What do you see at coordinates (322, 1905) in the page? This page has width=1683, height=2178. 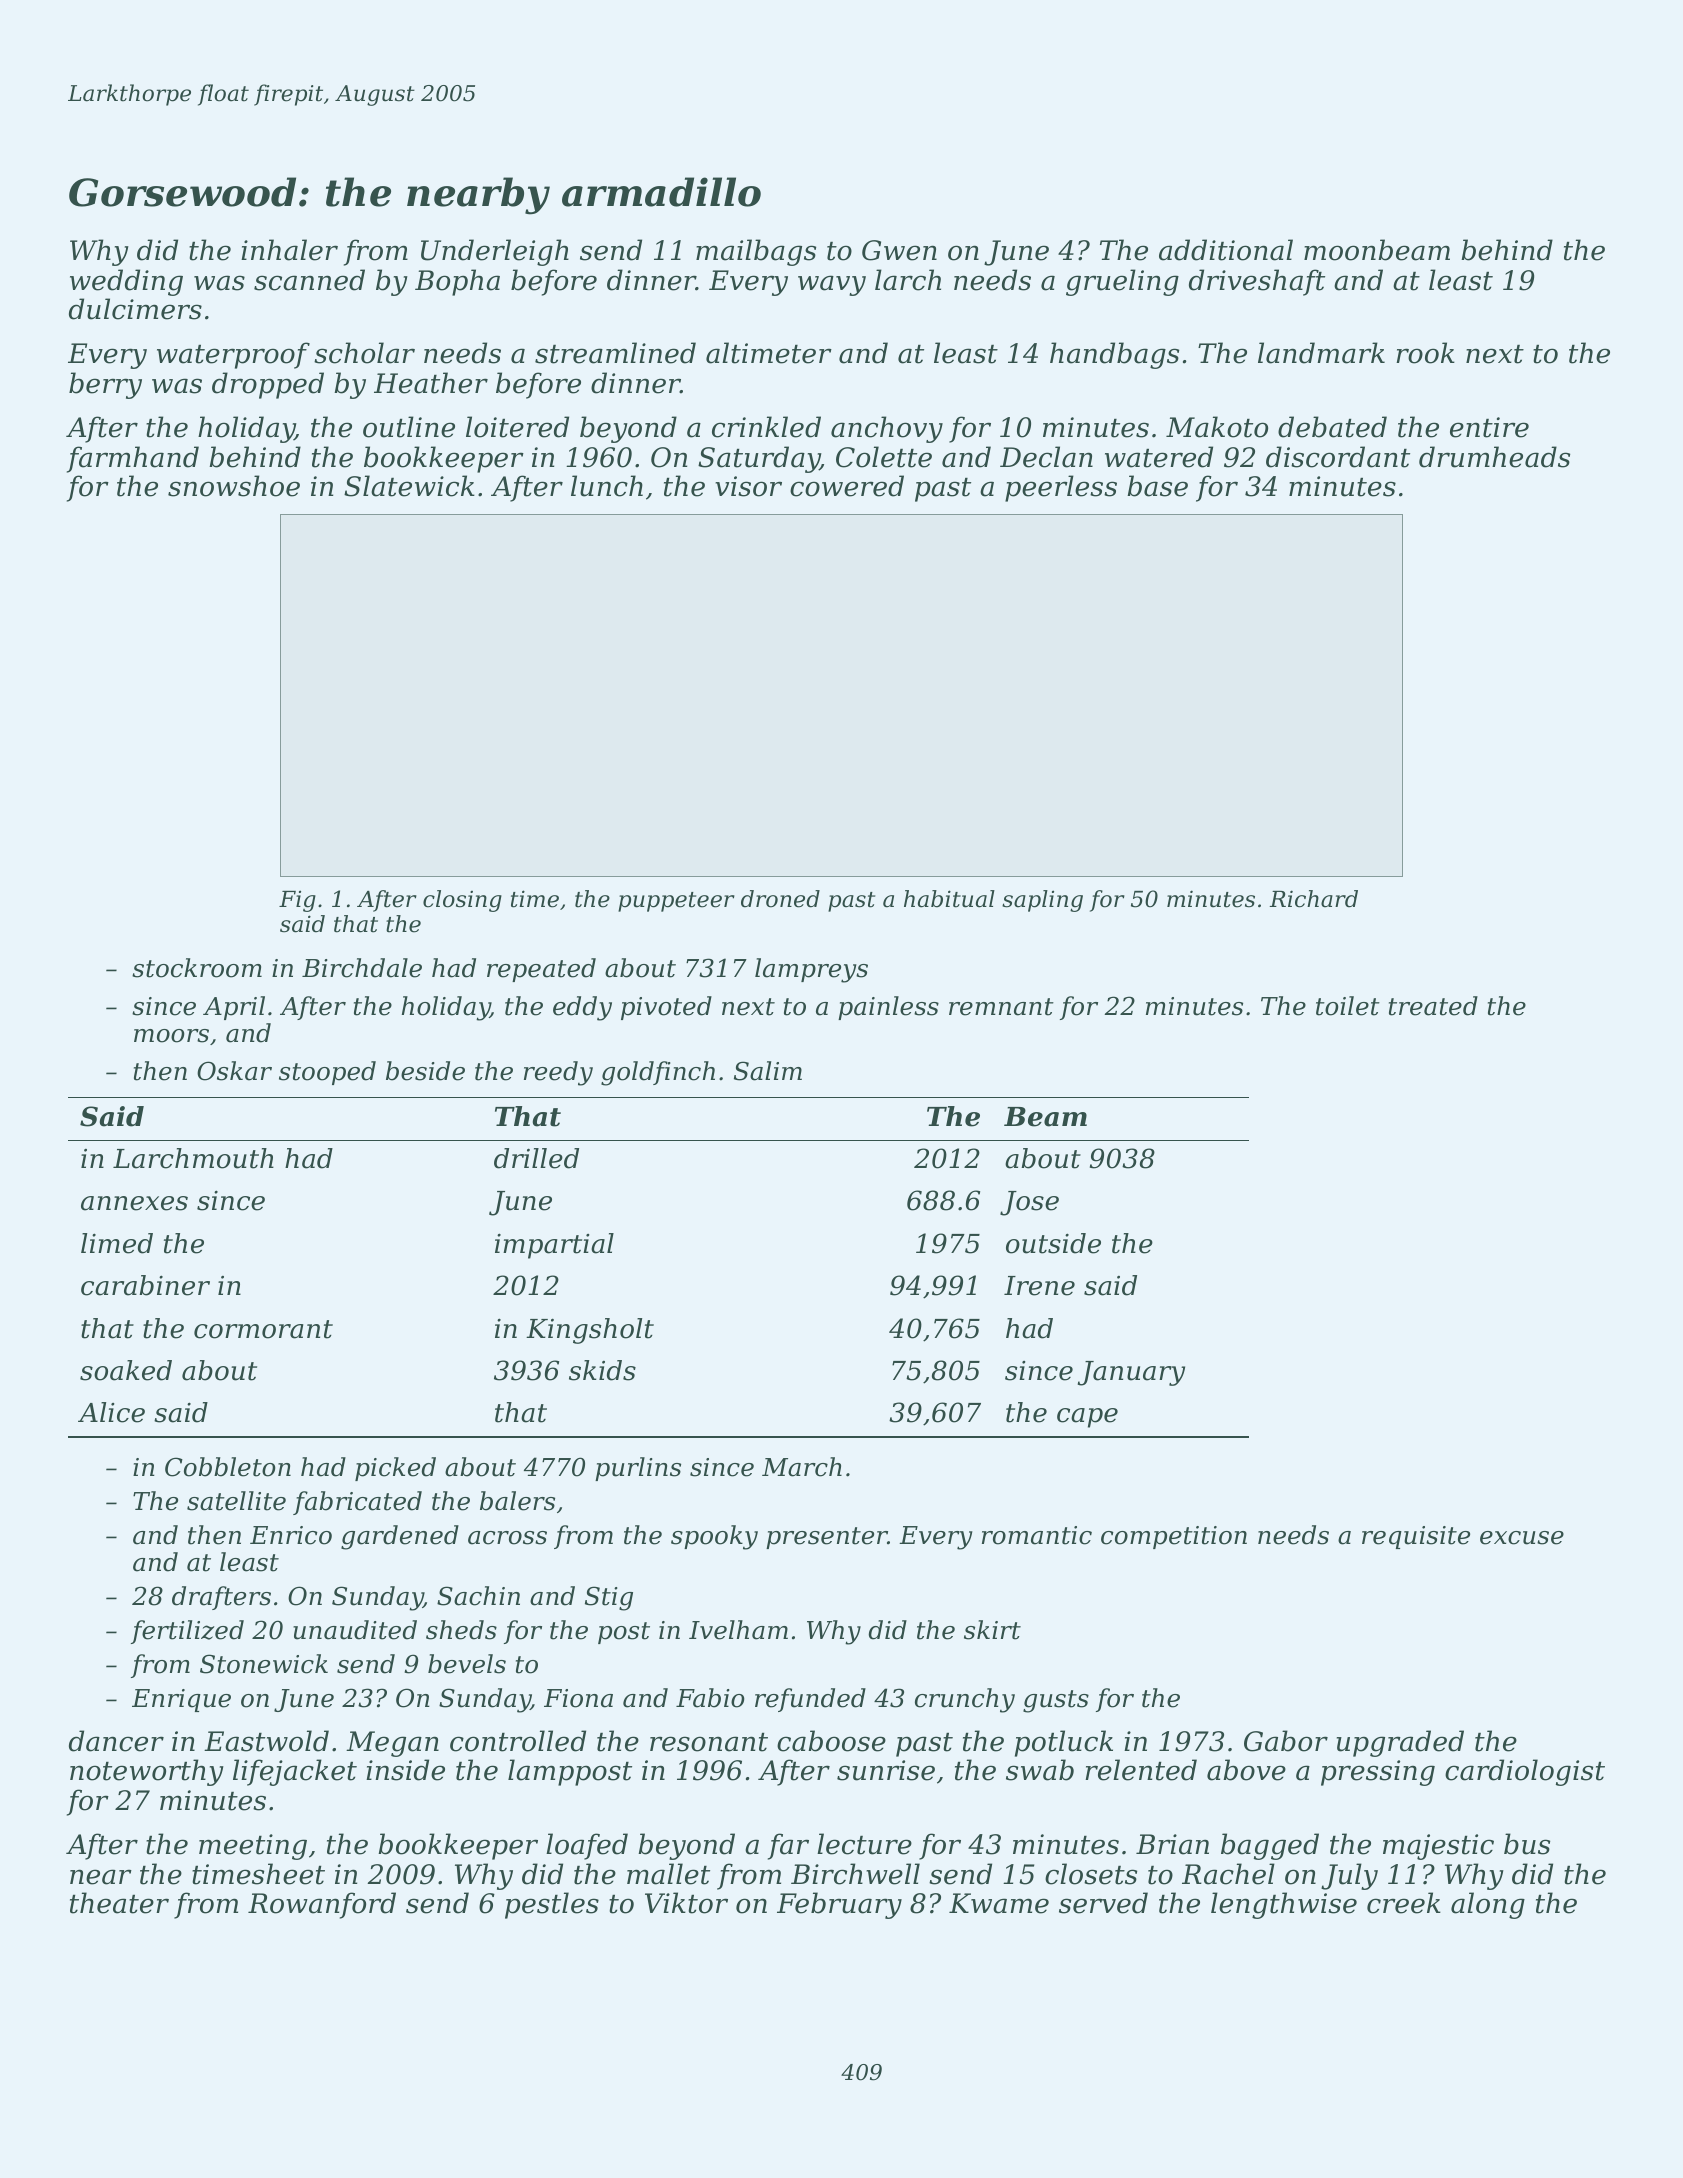 I see `Rowanford` at bounding box center [322, 1905].
